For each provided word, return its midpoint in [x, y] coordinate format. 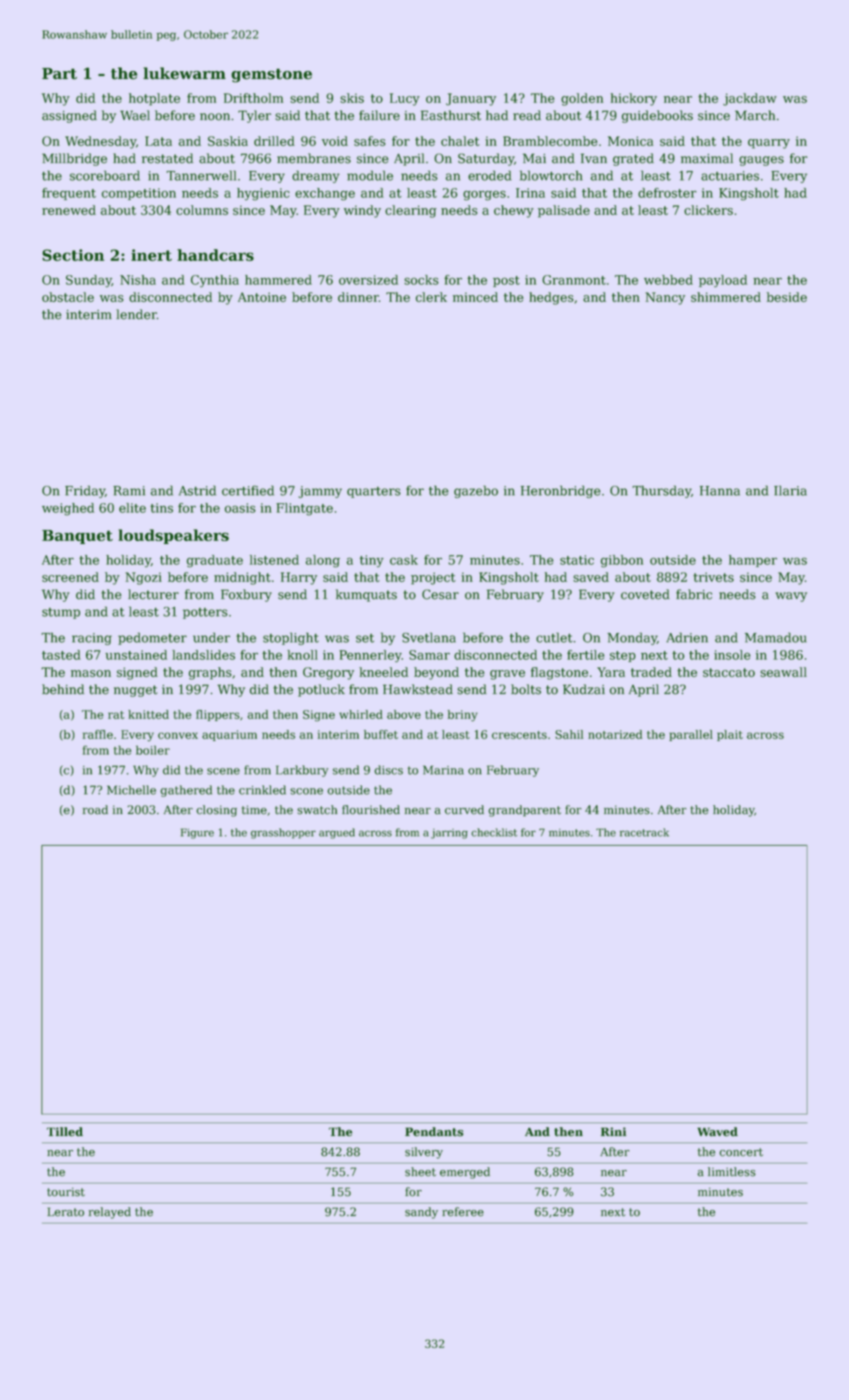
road [95, 810]
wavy [791, 597]
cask [404, 560]
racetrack [644, 832]
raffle [98, 734]
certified [248, 490]
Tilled [65, 1132]
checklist [494, 832]
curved [464, 810]
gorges [484, 195]
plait [730, 735]
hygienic [263, 194]
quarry [769, 144]
